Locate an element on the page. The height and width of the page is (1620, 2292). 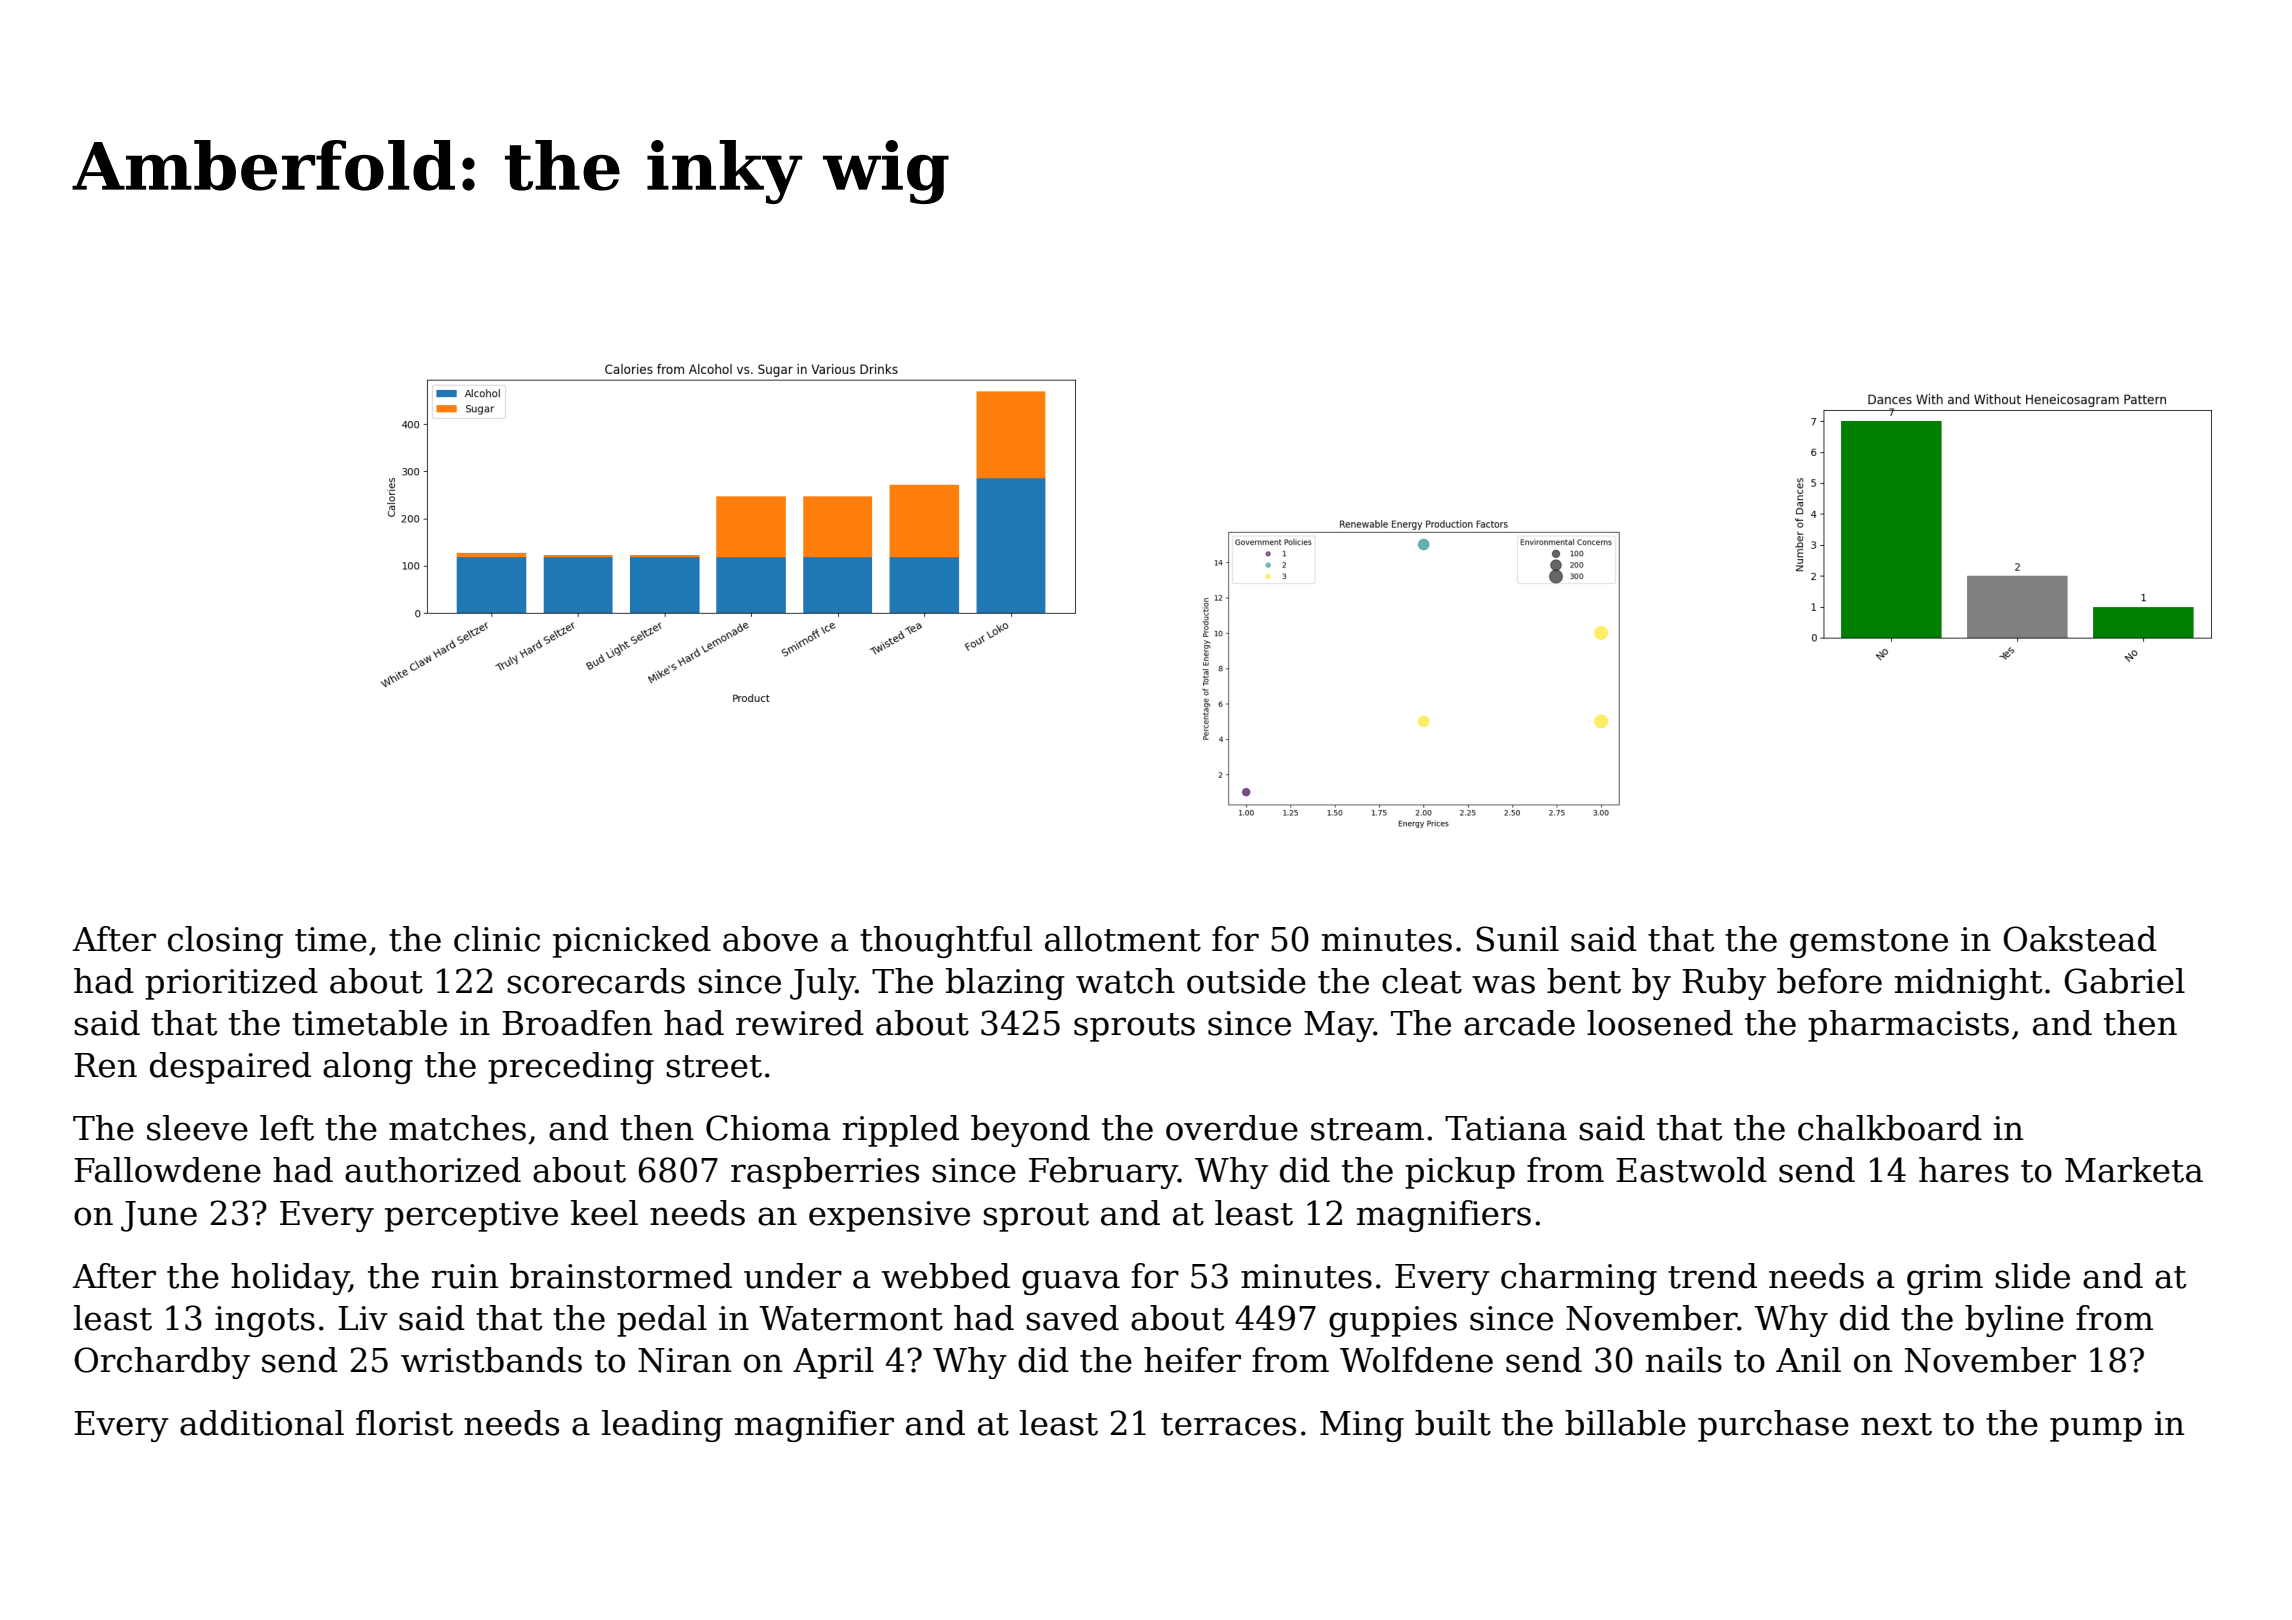
closing is located at coordinates (225, 942).
